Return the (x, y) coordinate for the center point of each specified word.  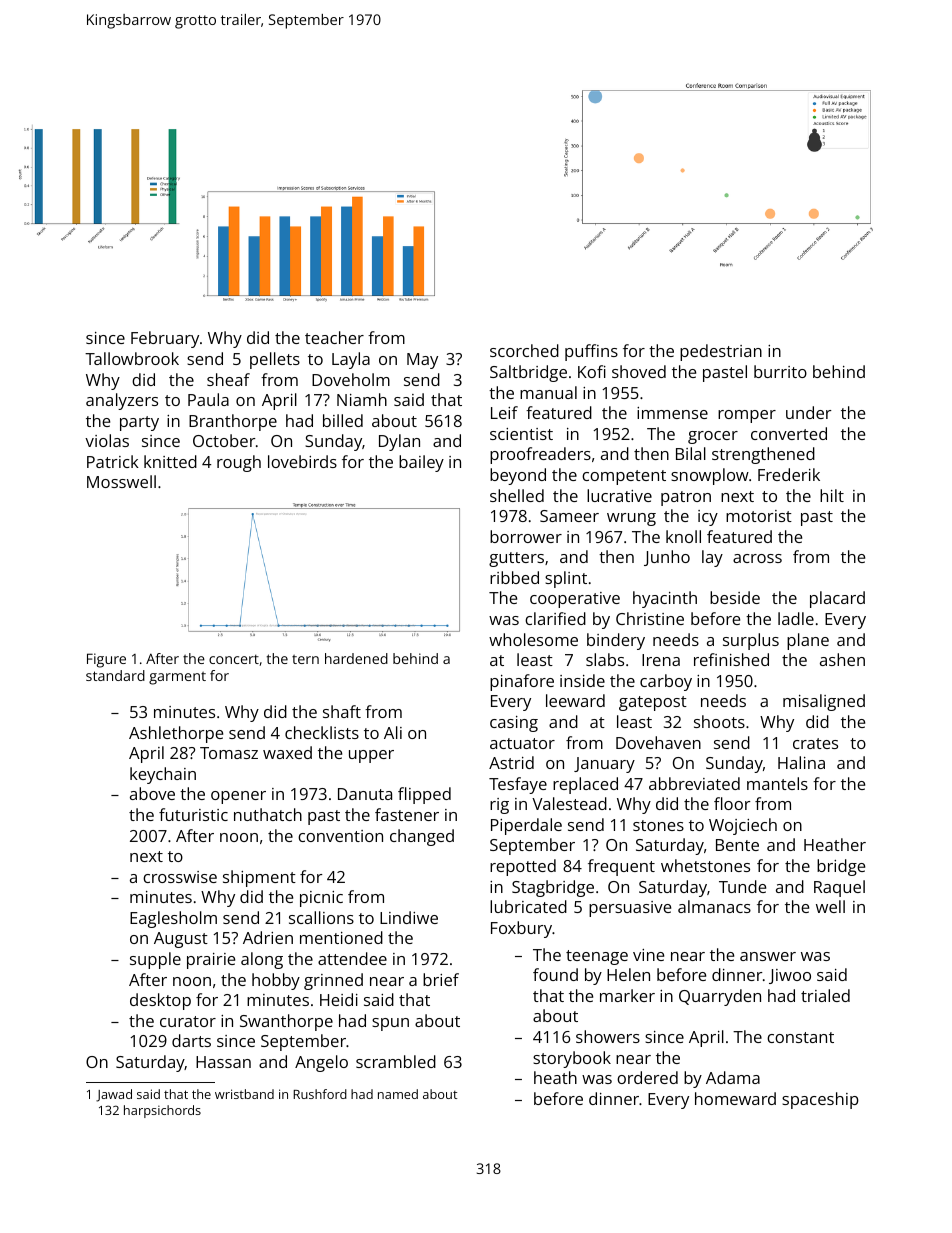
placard (837, 599)
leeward (575, 700)
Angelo (321, 1063)
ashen (842, 659)
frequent (621, 867)
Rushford (320, 1094)
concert (234, 659)
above (152, 793)
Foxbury (521, 929)
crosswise (180, 877)
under (809, 412)
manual (548, 392)
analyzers (122, 401)
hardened (356, 658)
